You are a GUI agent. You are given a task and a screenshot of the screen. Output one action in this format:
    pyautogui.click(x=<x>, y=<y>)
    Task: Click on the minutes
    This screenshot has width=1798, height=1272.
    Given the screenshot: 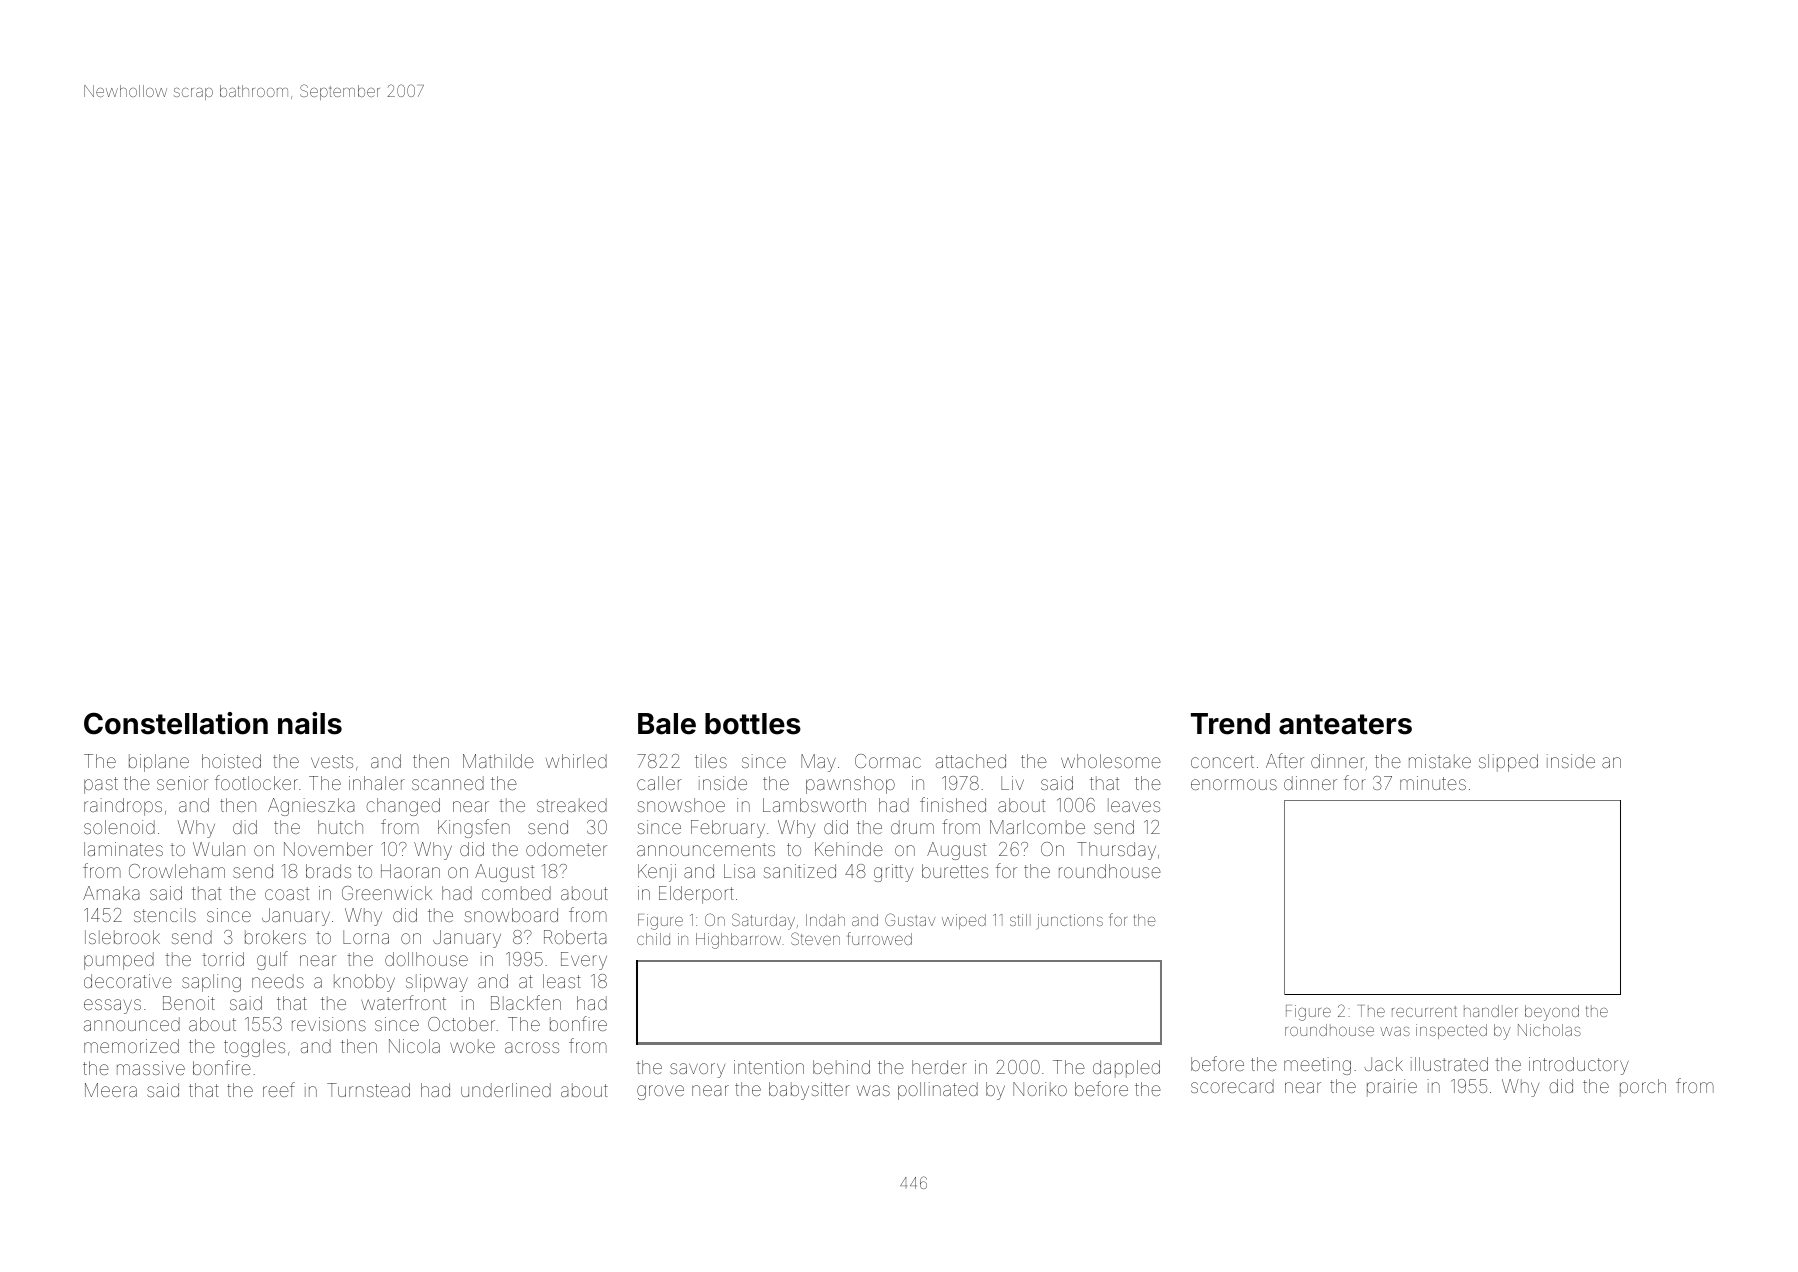 What is the action you would take?
    pyautogui.click(x=1433, y=783)
